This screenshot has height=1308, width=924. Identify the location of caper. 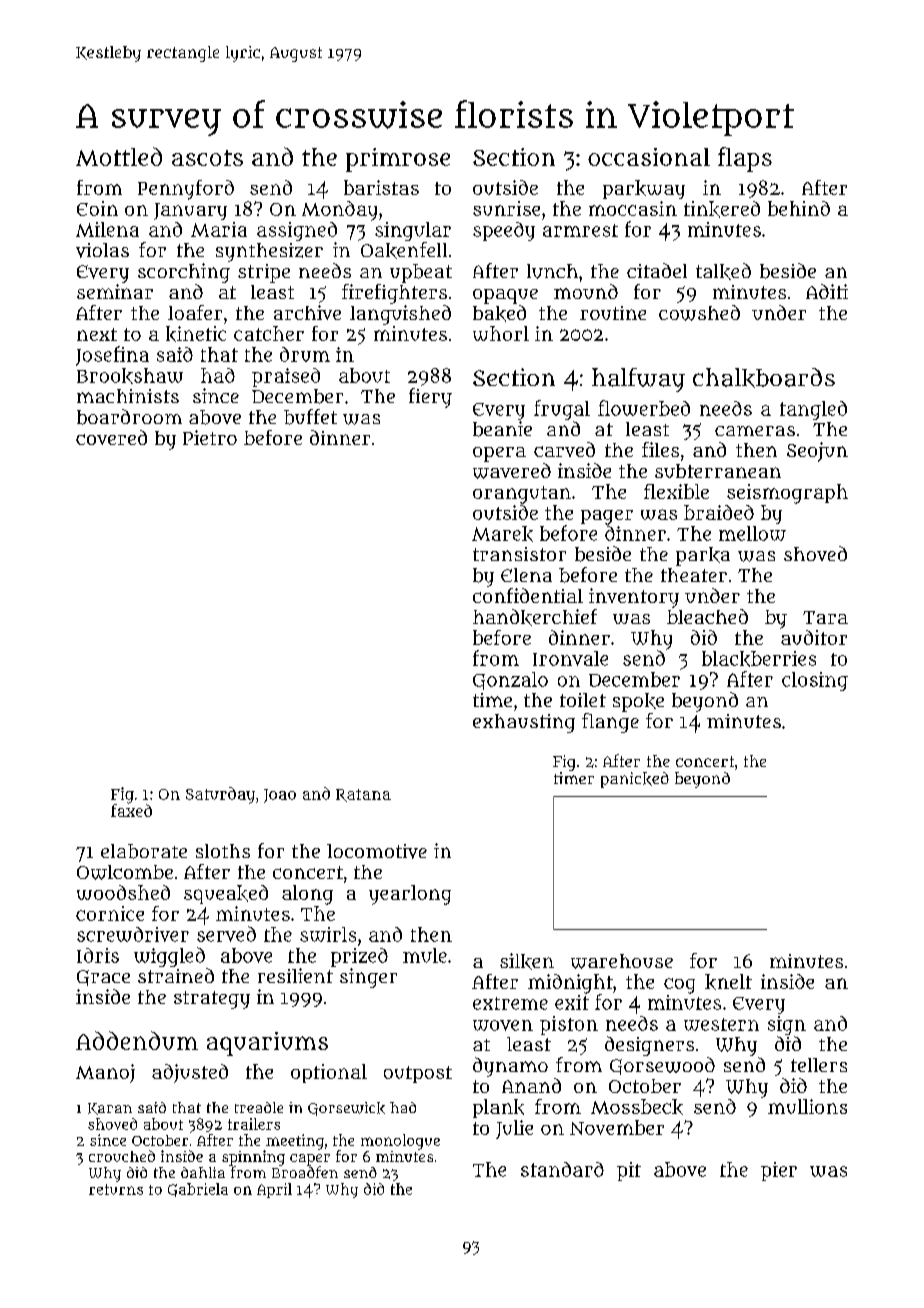
(310, 1160).
